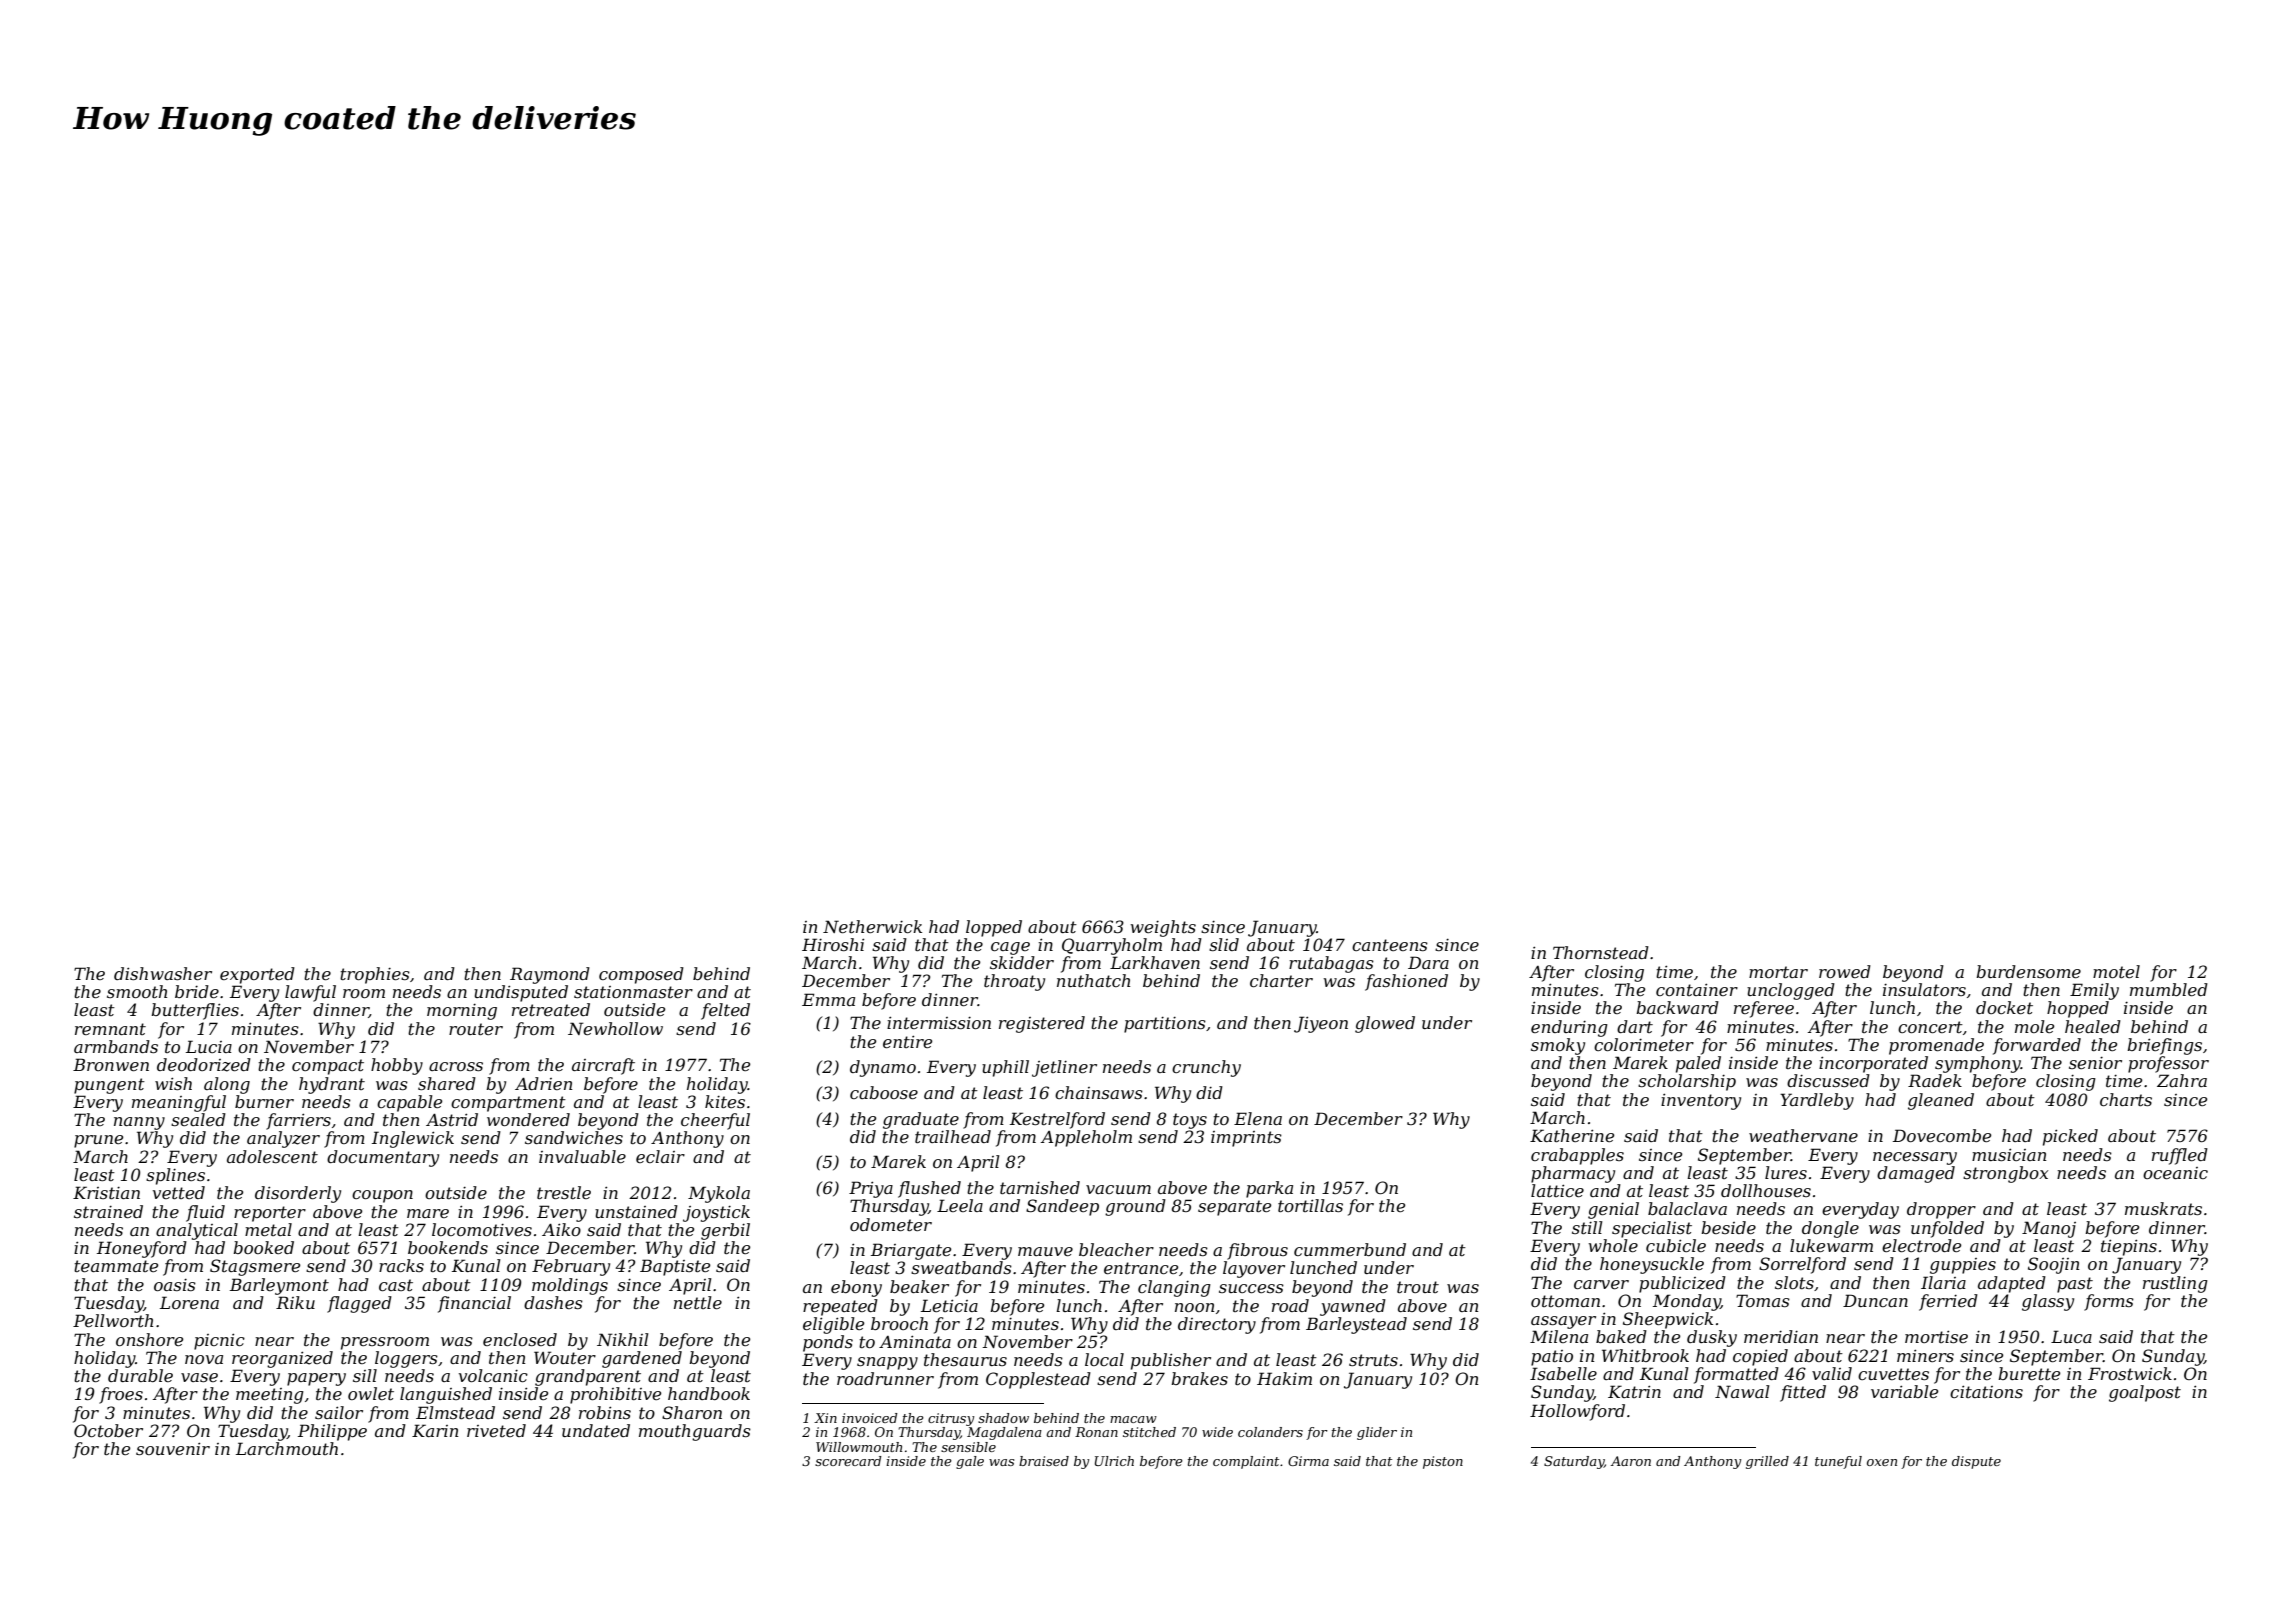  I want to click on Netherwick, so click(872, 926).
